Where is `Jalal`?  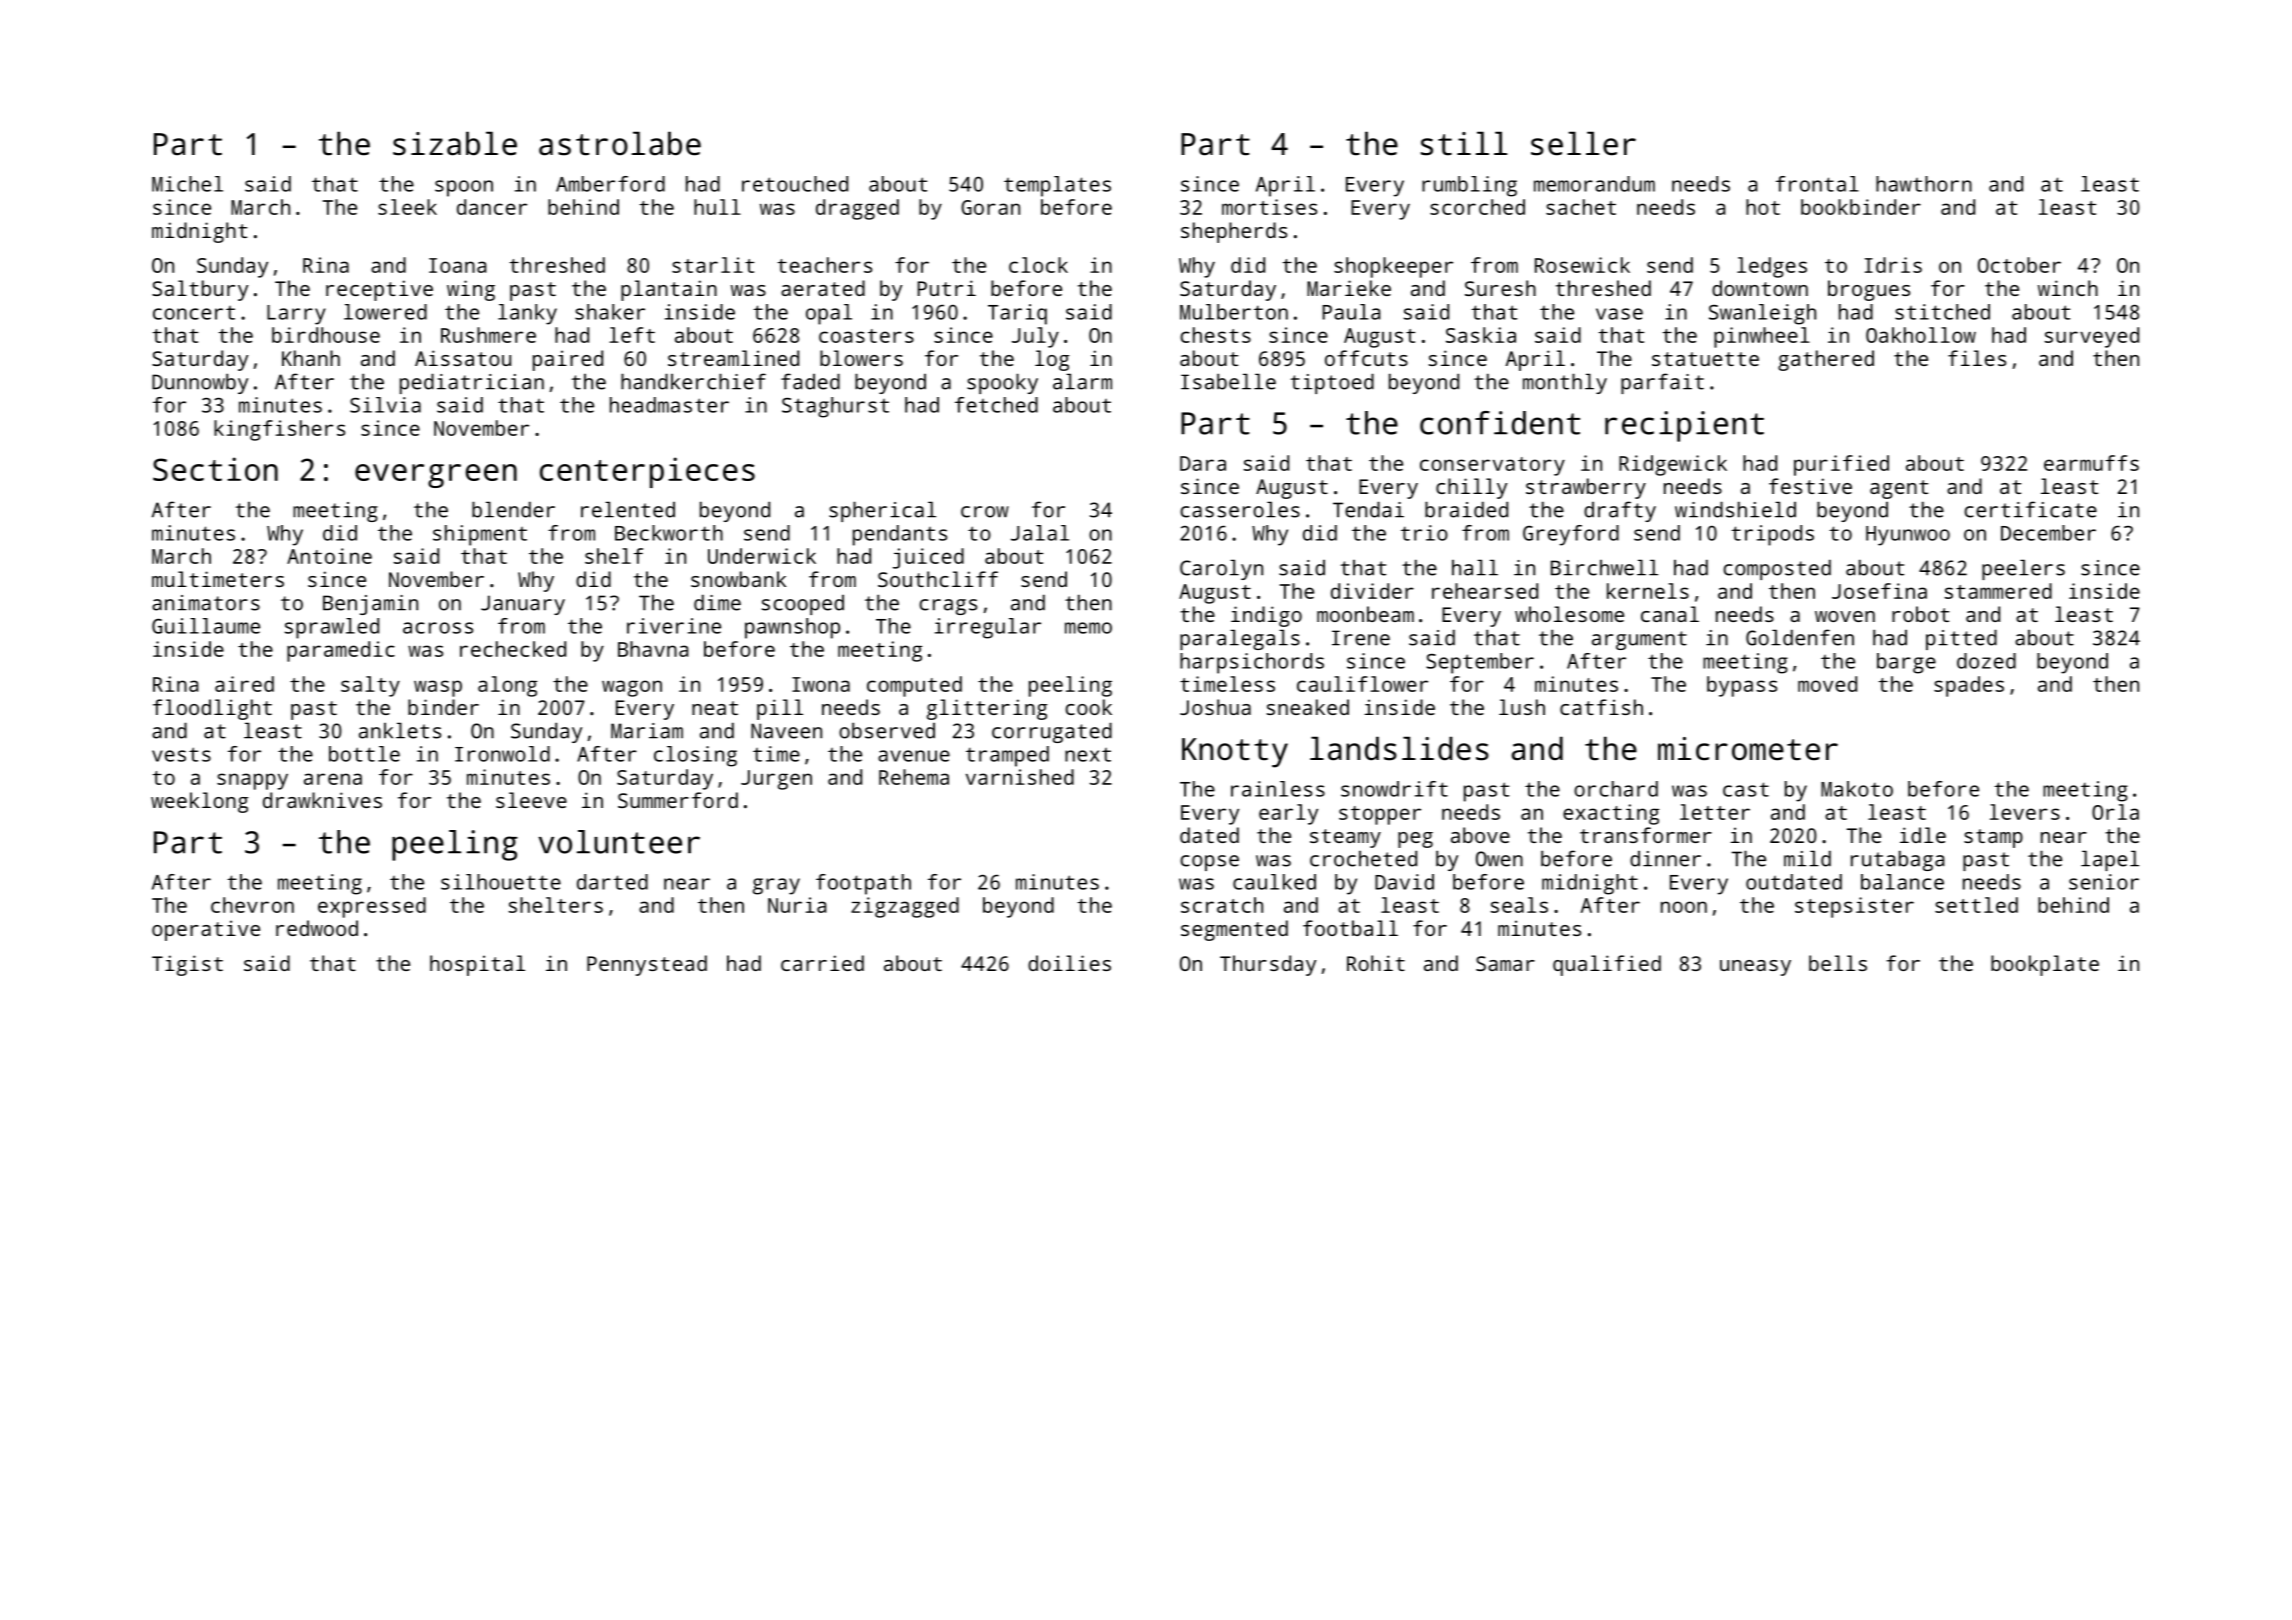 Jalal is located at coordinates (1040, 533).
